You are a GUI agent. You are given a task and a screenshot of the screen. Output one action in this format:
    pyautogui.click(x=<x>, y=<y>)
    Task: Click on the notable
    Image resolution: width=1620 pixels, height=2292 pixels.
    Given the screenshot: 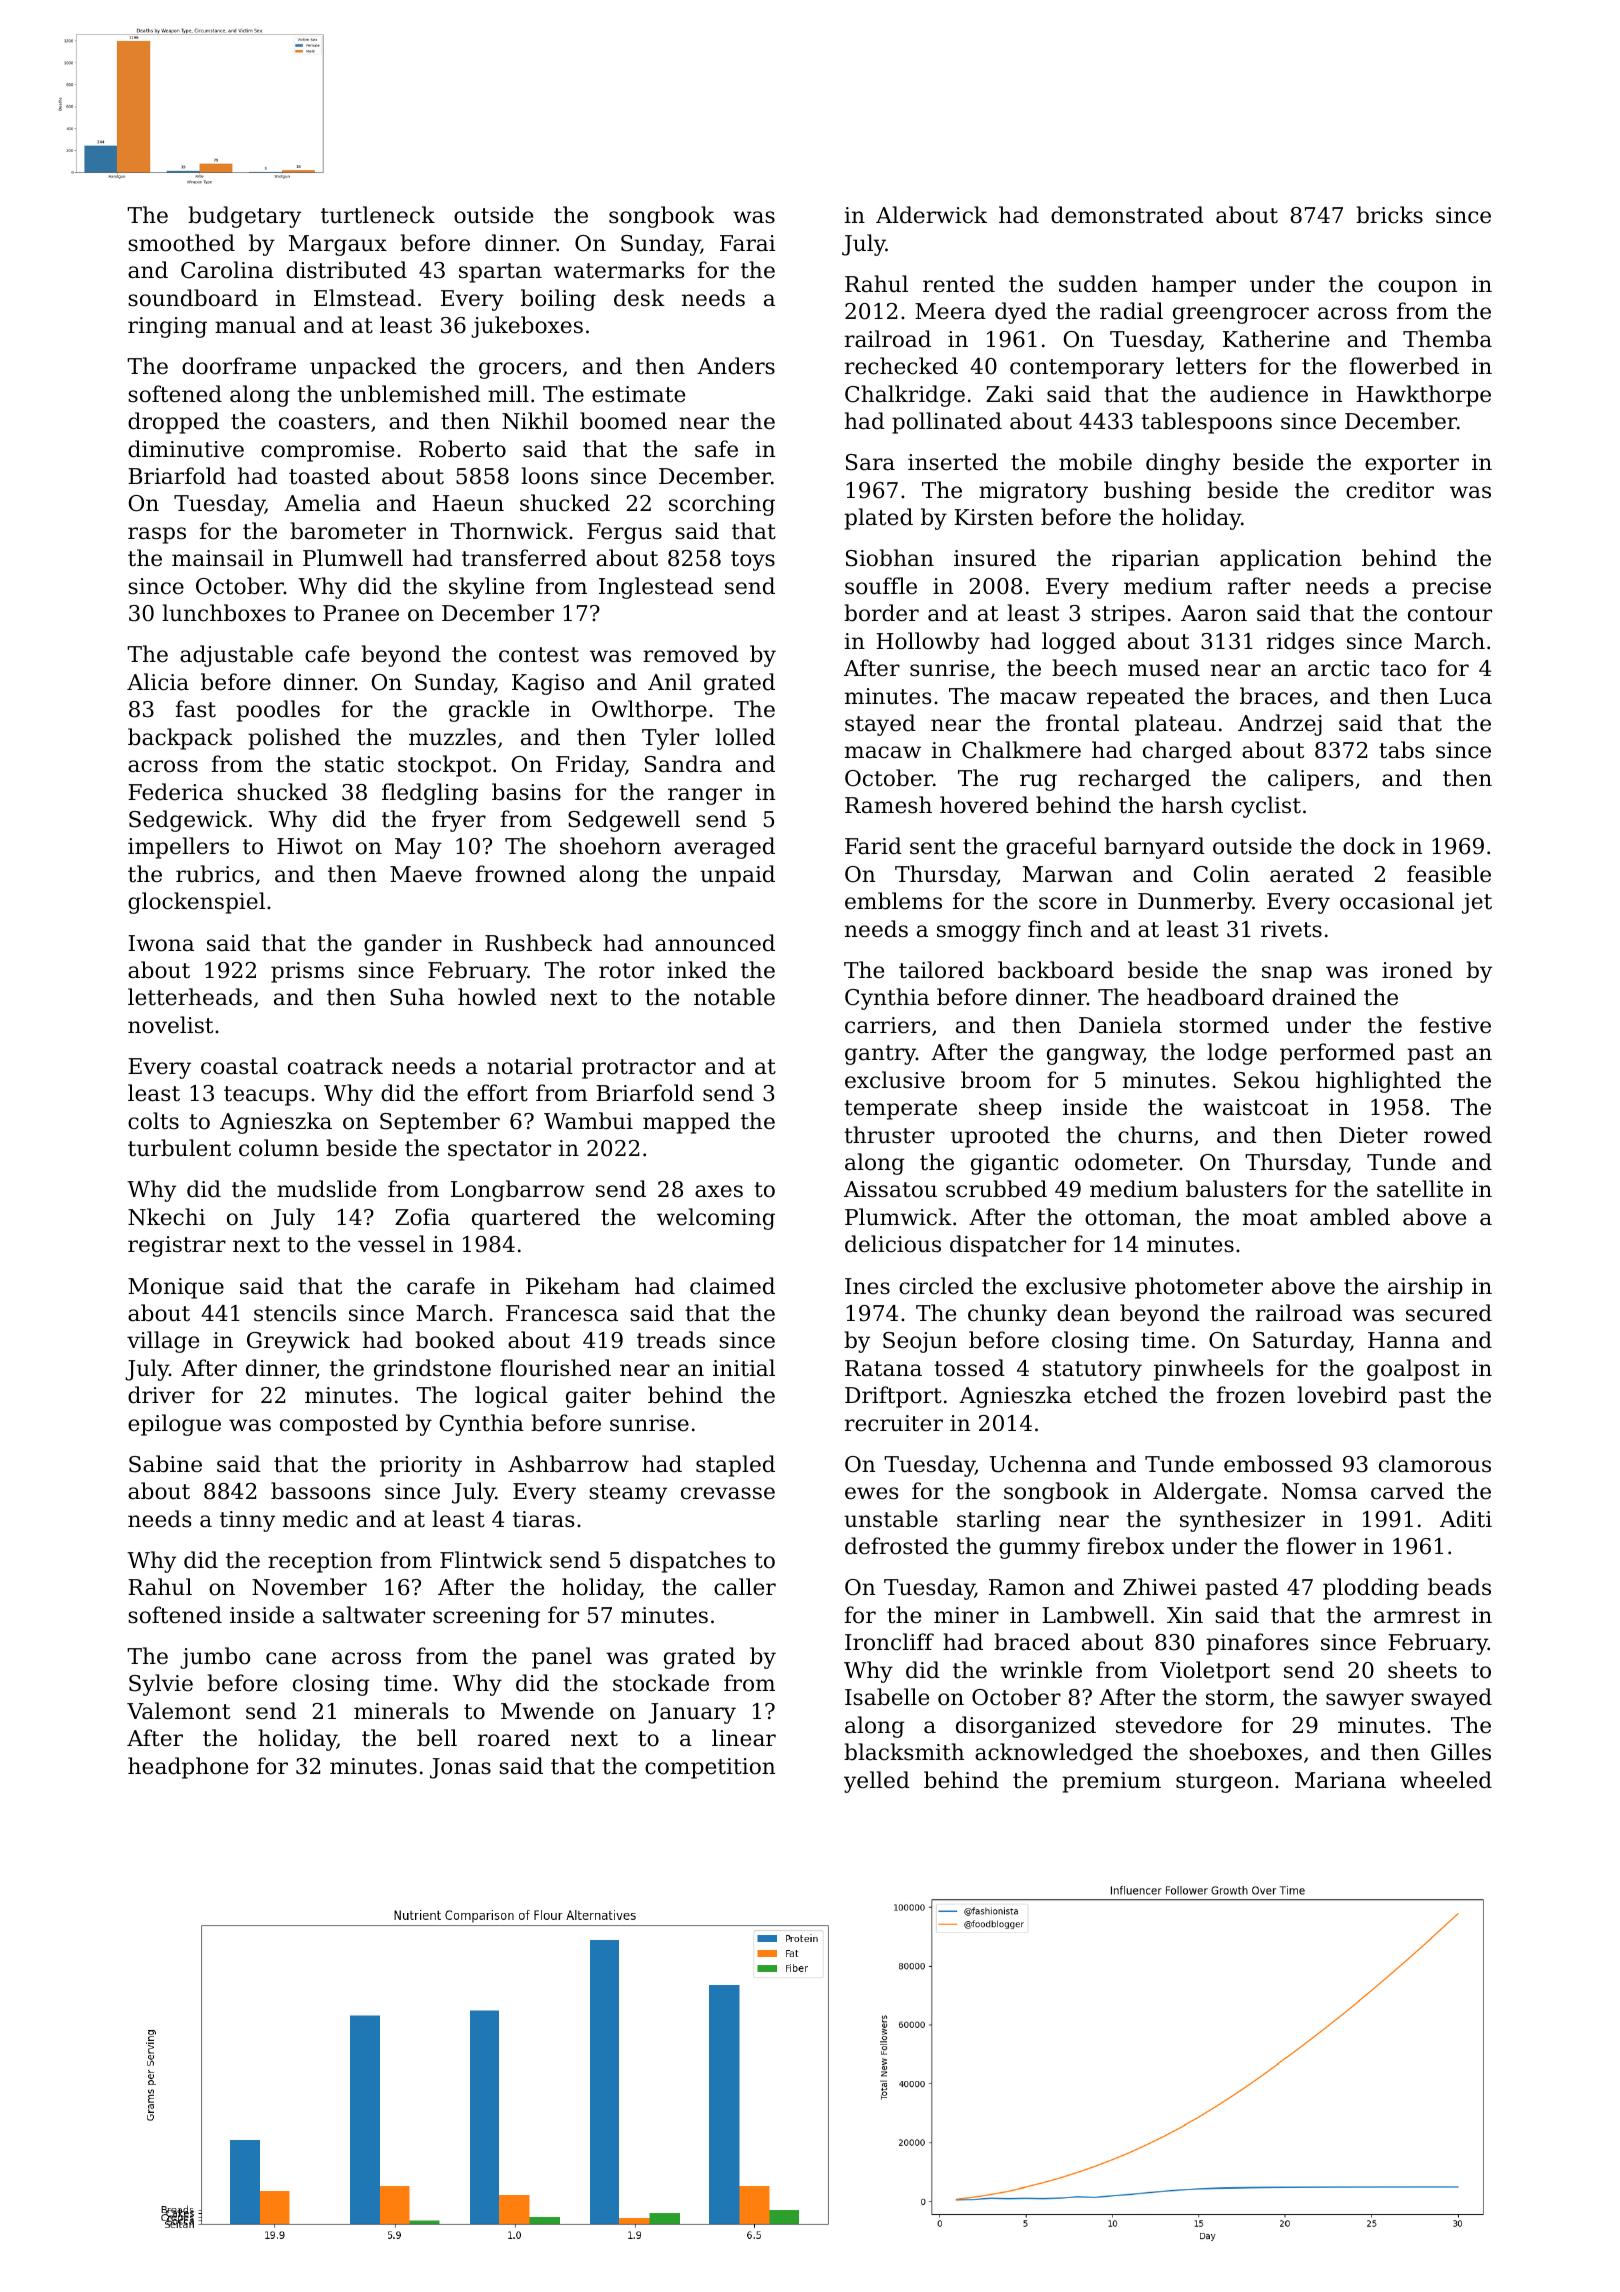 What is the action you would take?
    pyautogui.click(x=734, y=997)
